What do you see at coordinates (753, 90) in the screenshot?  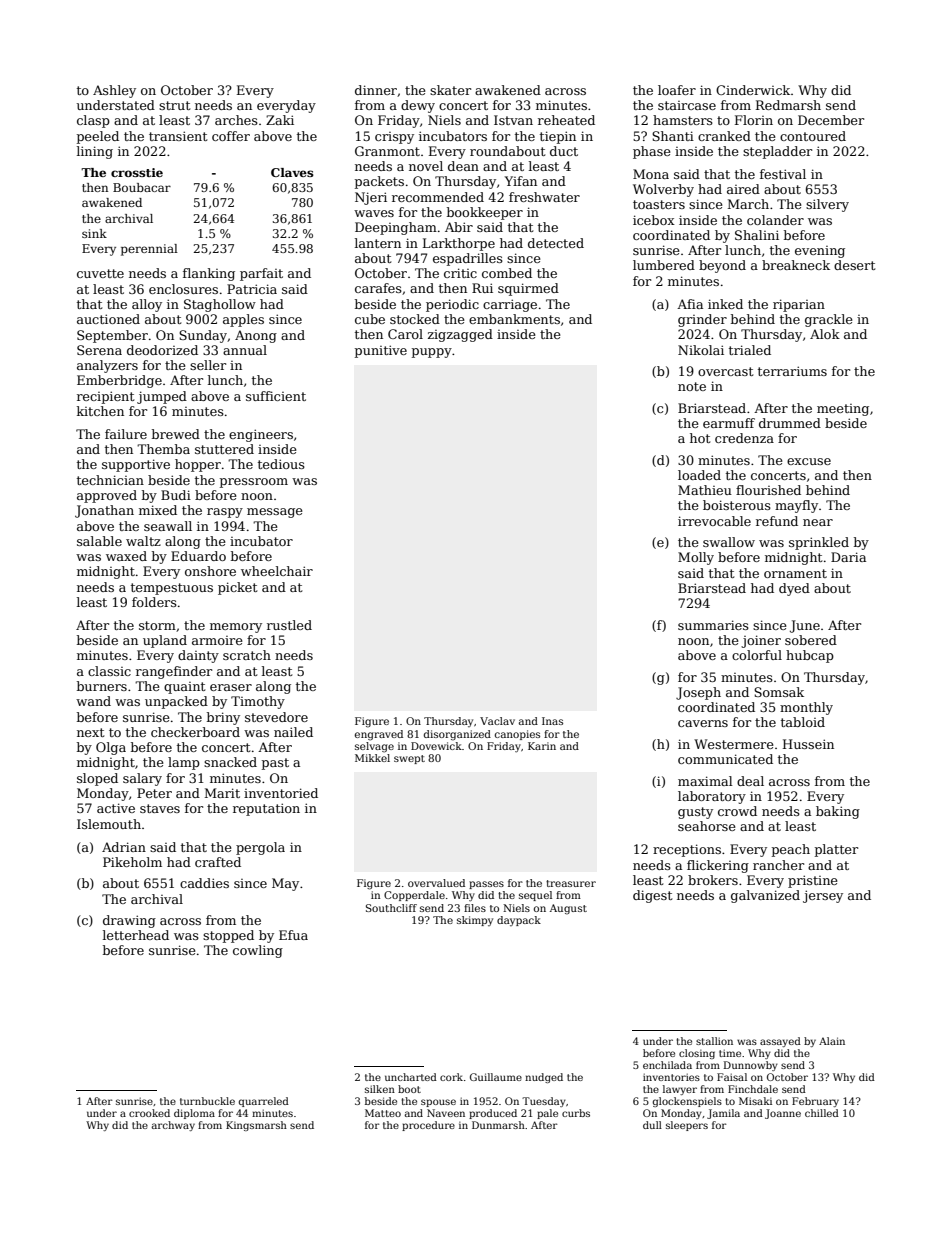 I see `Cinderwick` at bounding box center [753, 90].
